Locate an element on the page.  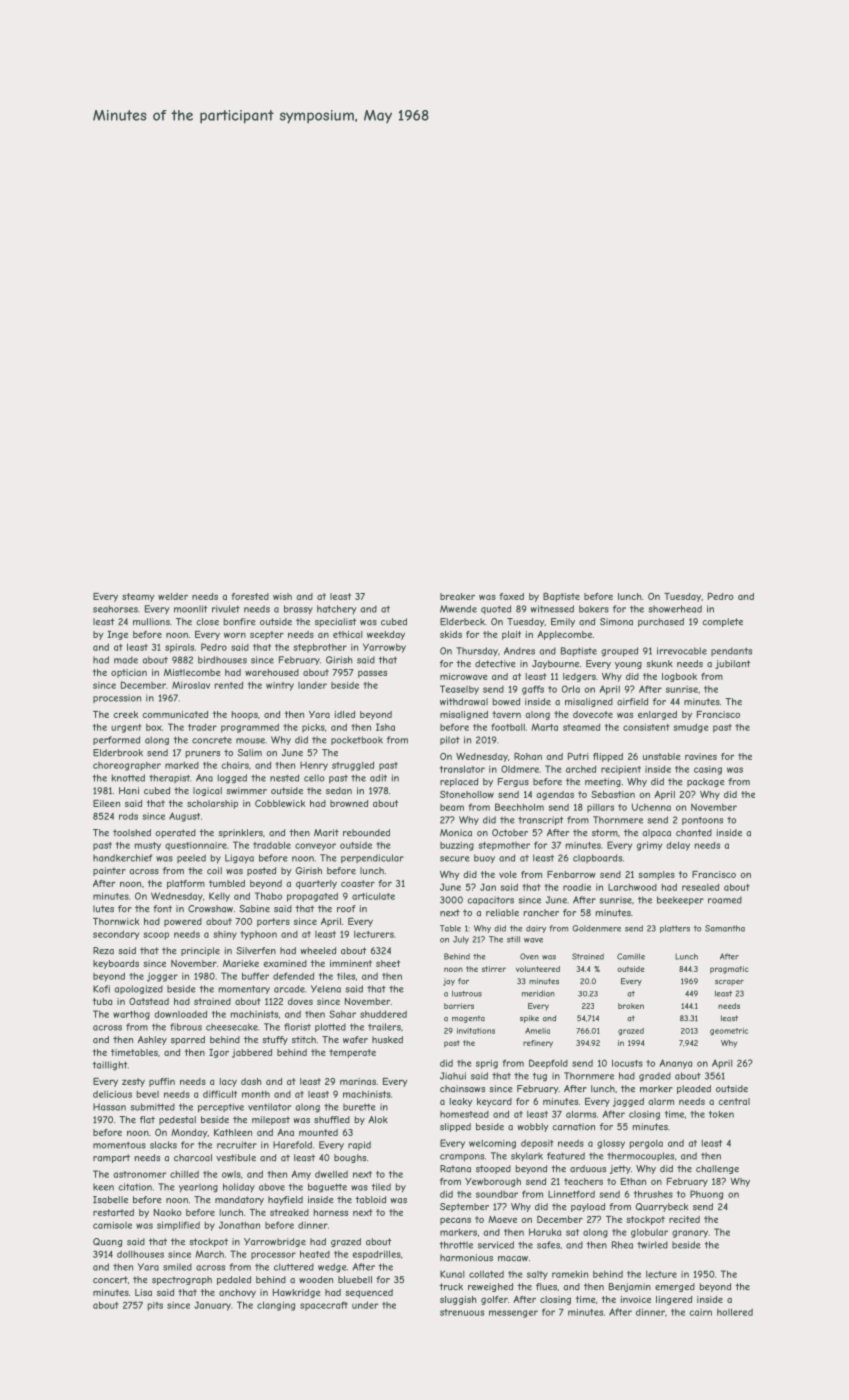
adit is located at coordinates (378, 778).
